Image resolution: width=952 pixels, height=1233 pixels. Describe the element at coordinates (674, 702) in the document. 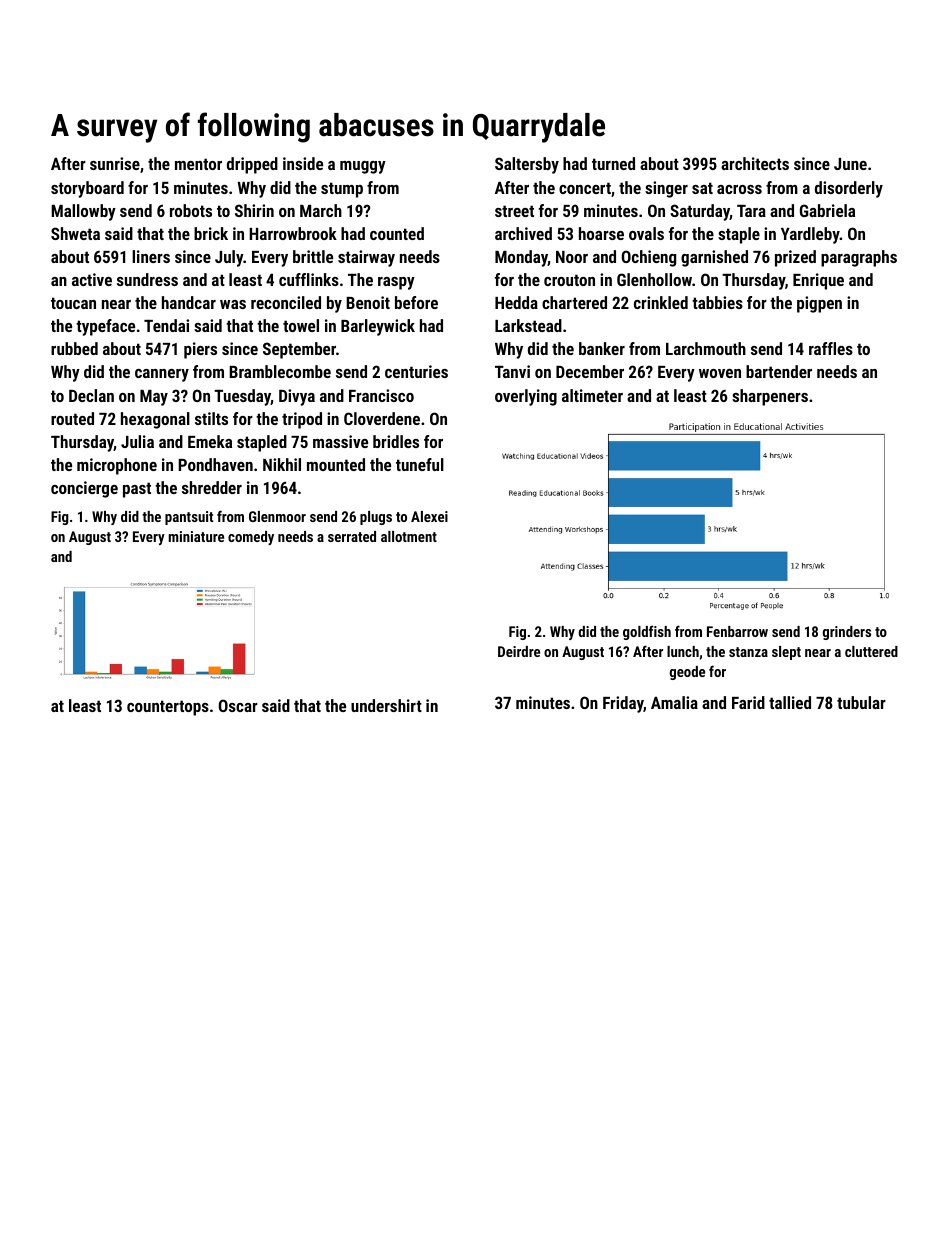

I see `Amalia` at that location.
